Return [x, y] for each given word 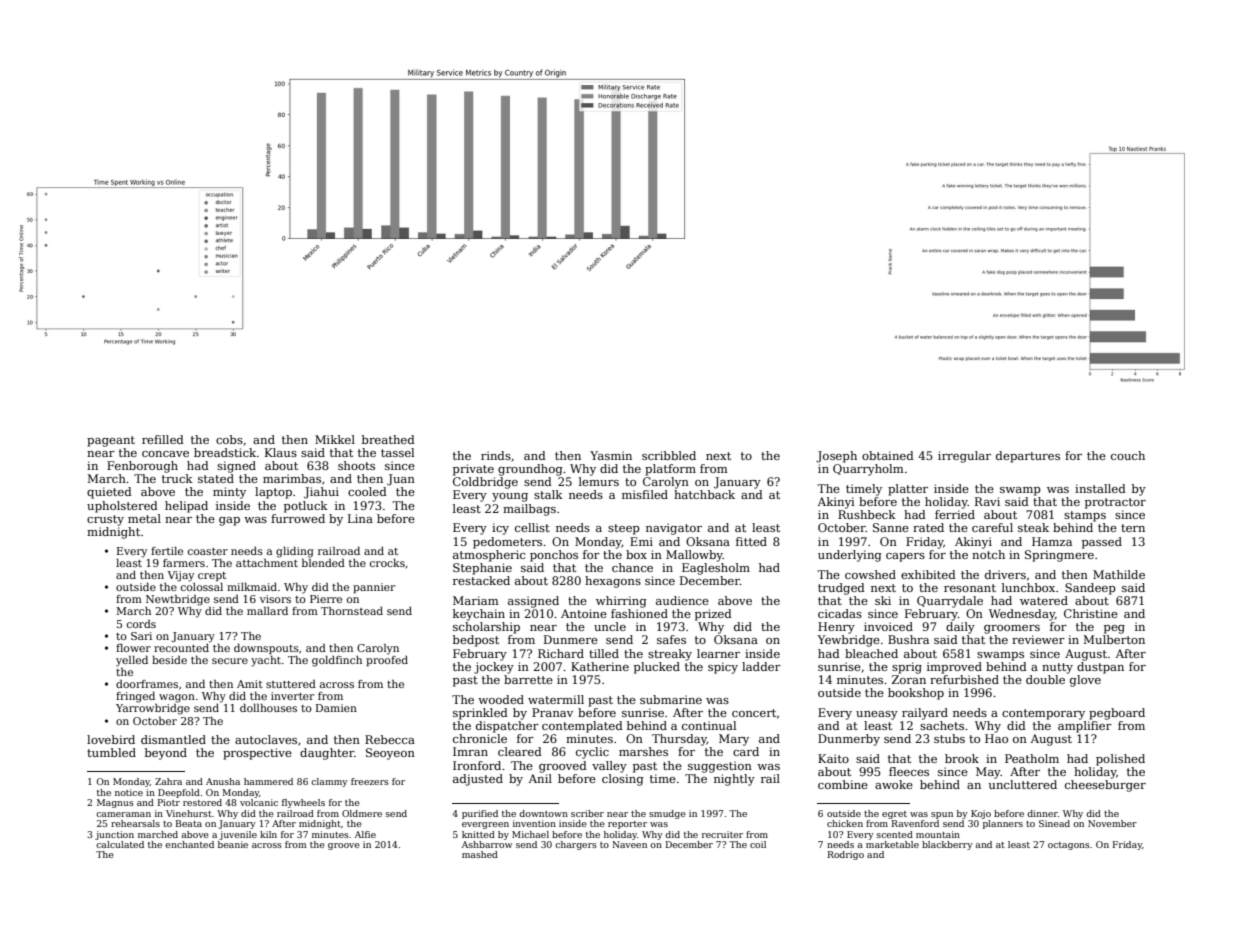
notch [988, 554]
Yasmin [611, 455]
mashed [480, 854]
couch [1128, 455]
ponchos [554, 556]
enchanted [189, 844]
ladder [761, 666]
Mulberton [1114, 639]
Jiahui [321, 493]
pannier [374, 588]
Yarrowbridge [153, 709]
